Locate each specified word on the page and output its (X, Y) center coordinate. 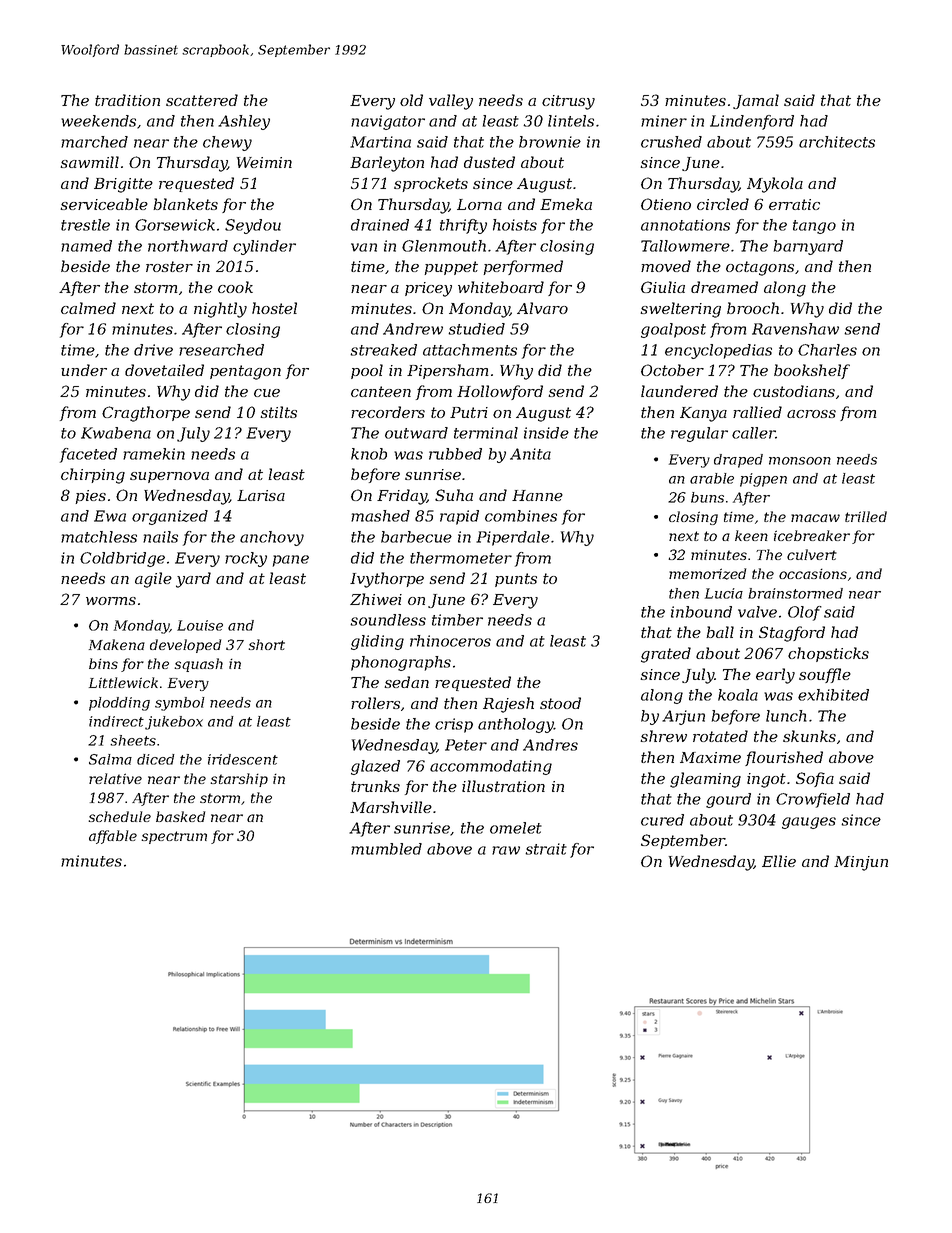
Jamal (756, 101)
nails (160, 537)
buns (707, 497)
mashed (380, 516)
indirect (116, 721)
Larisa (261, 495)
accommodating (491, 767)
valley (451, 102)
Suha (454, 495)
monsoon (800, 461)
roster (169, 266)
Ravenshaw (795, 329)
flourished (784, 758)
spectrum (174, 837)
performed (523, 267)
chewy (227, 143)
